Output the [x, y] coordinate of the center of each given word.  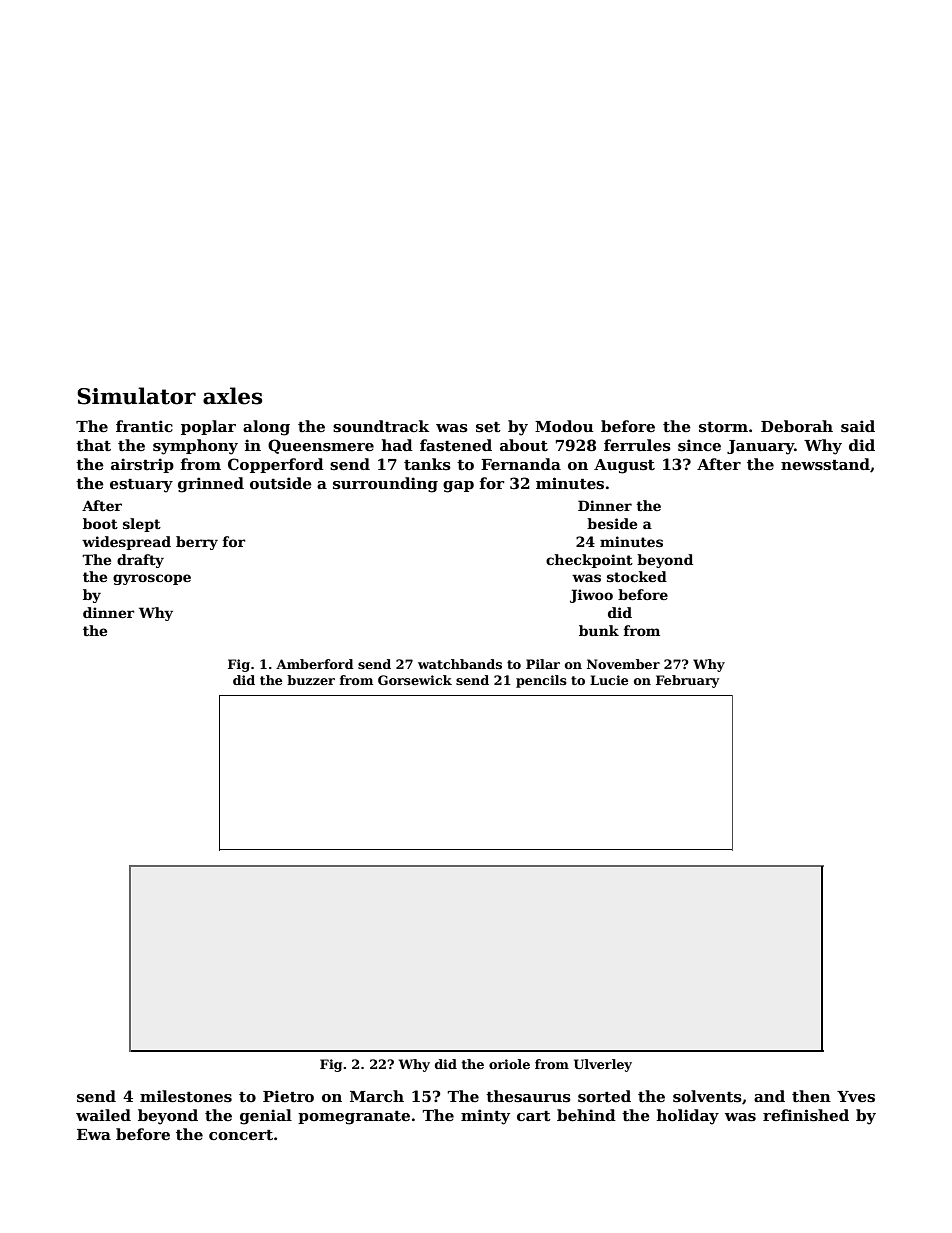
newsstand [825, 464]
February [687, 681]
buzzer [311, 680]
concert [241, 1135]
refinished [806, 1115]
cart [534, 1116]
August [624, 466]
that [93, 445]
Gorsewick [415, 680]
